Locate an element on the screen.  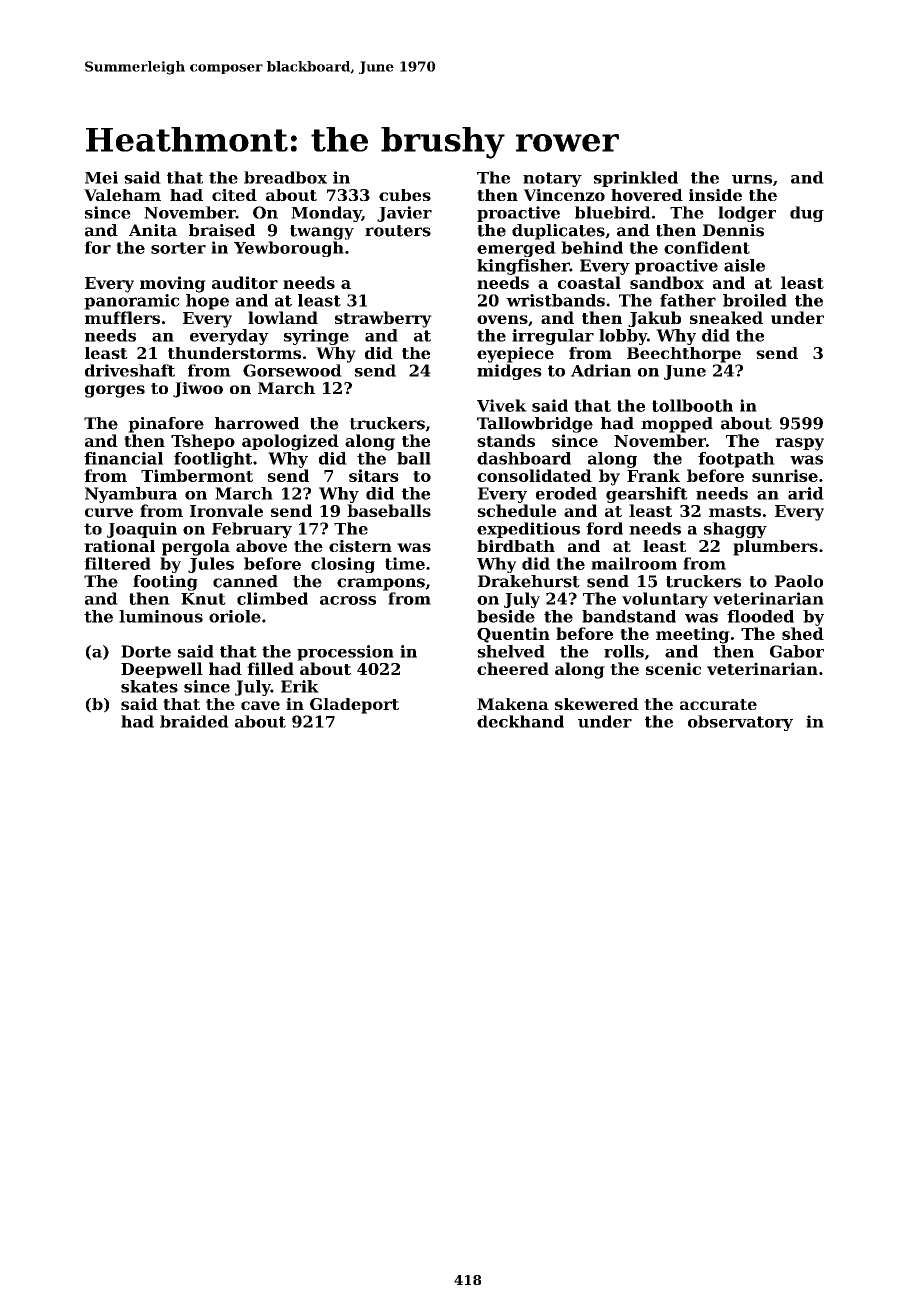
cubes is located at coordinates (405, 195).
